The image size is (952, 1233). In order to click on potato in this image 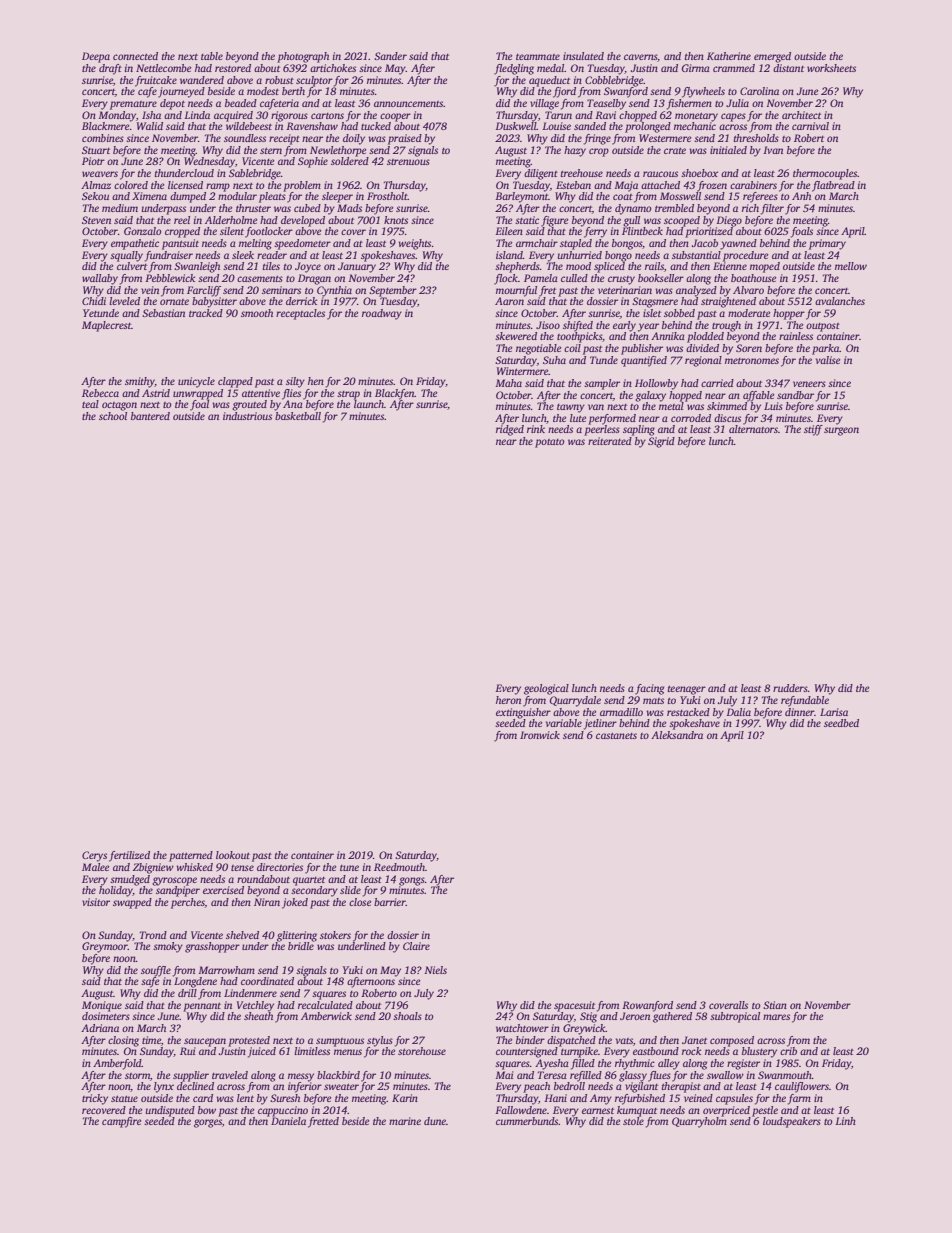, I will do `click(550, 443)`.
